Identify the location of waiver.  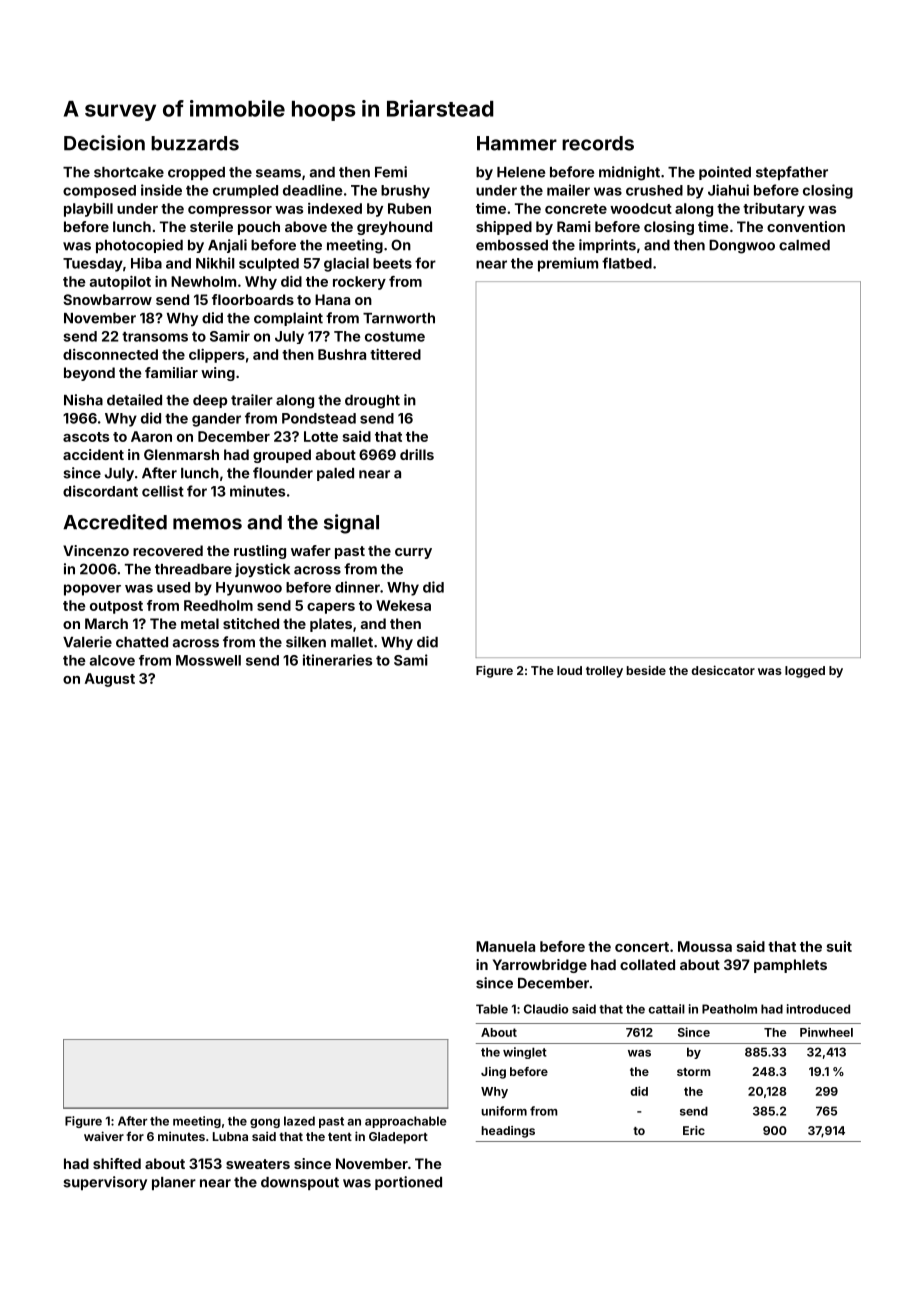
(104, 1136).
